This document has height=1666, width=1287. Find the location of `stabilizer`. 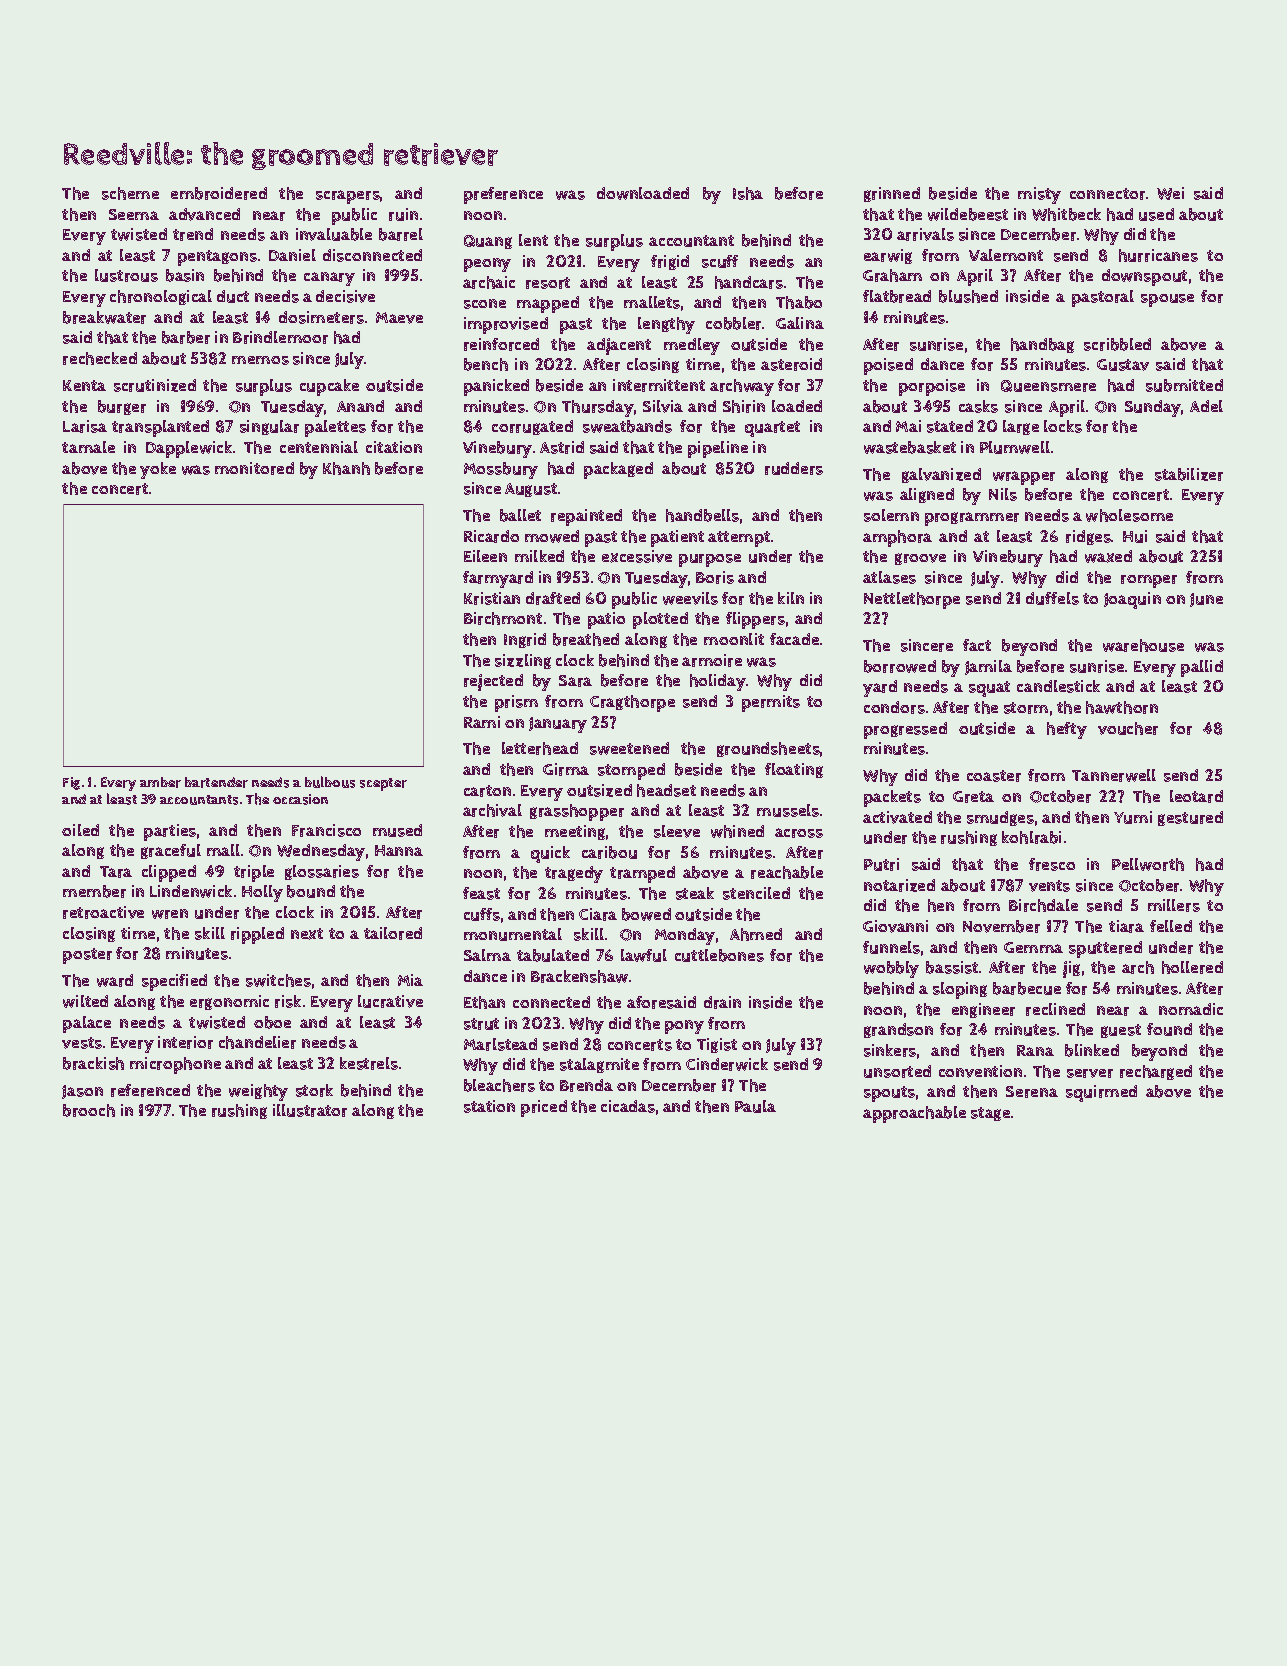

stabilizer is located at coordinates (1189, 474).
